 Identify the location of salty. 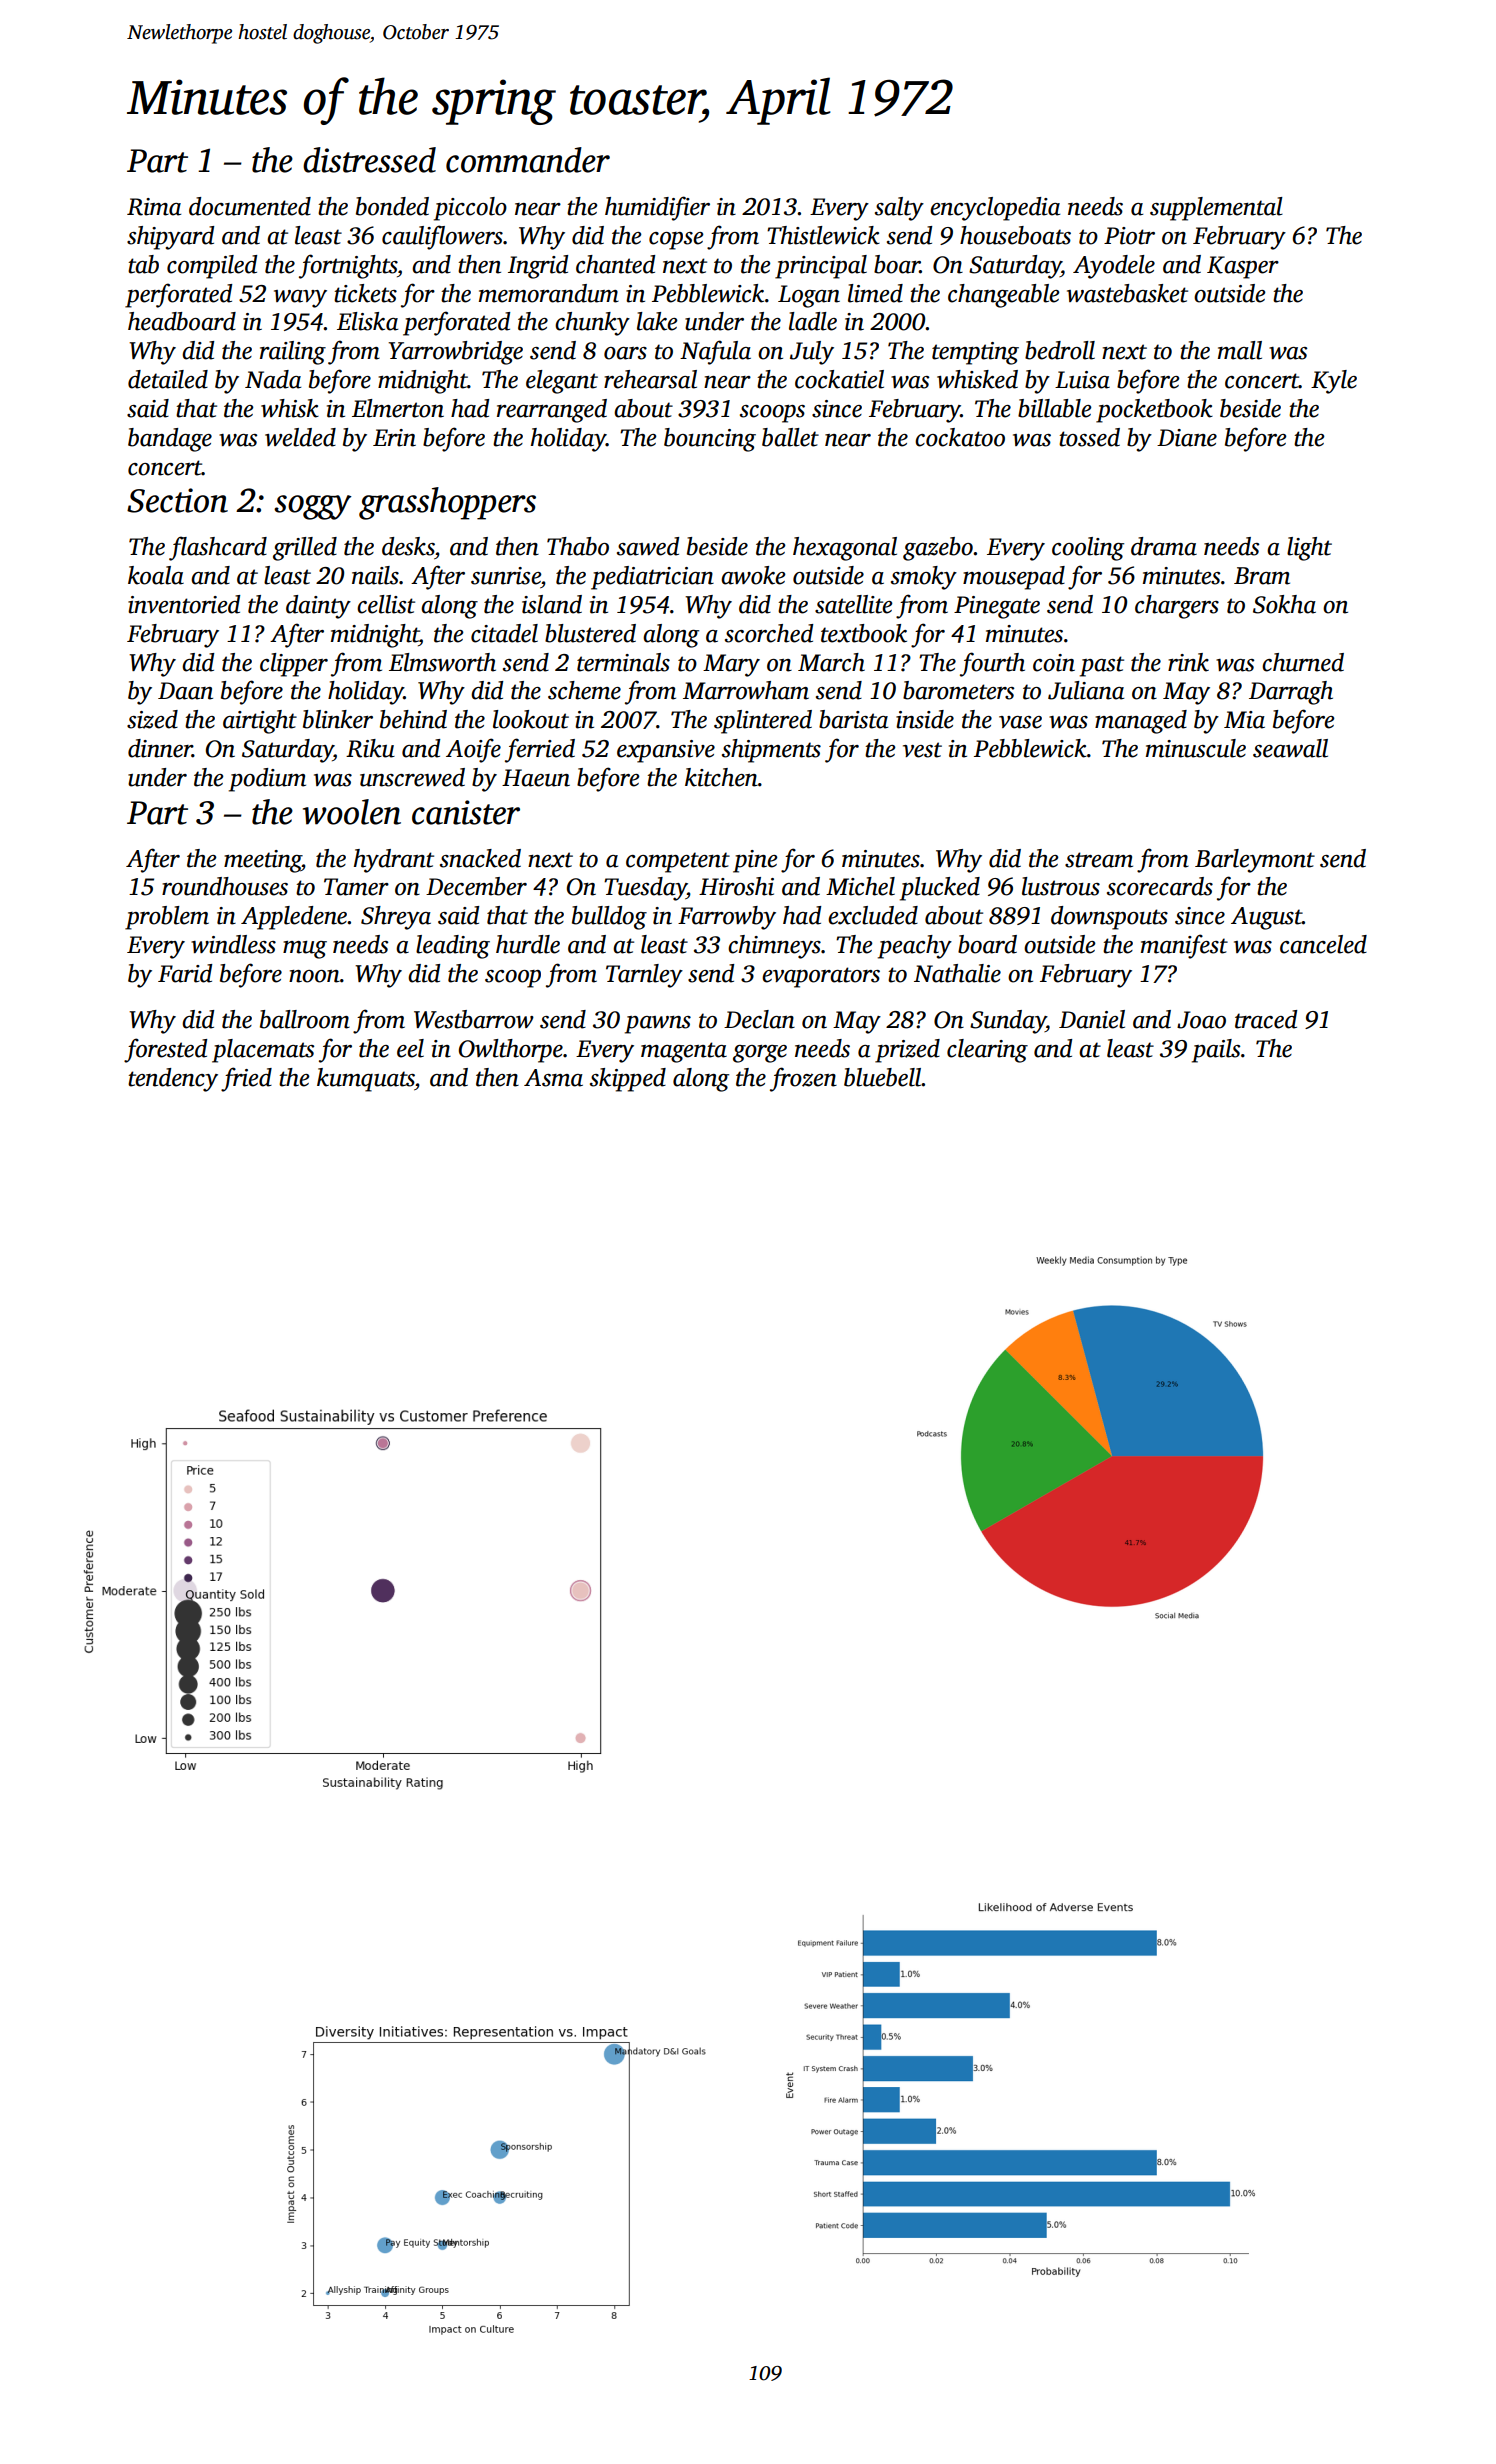
(899, 209).
